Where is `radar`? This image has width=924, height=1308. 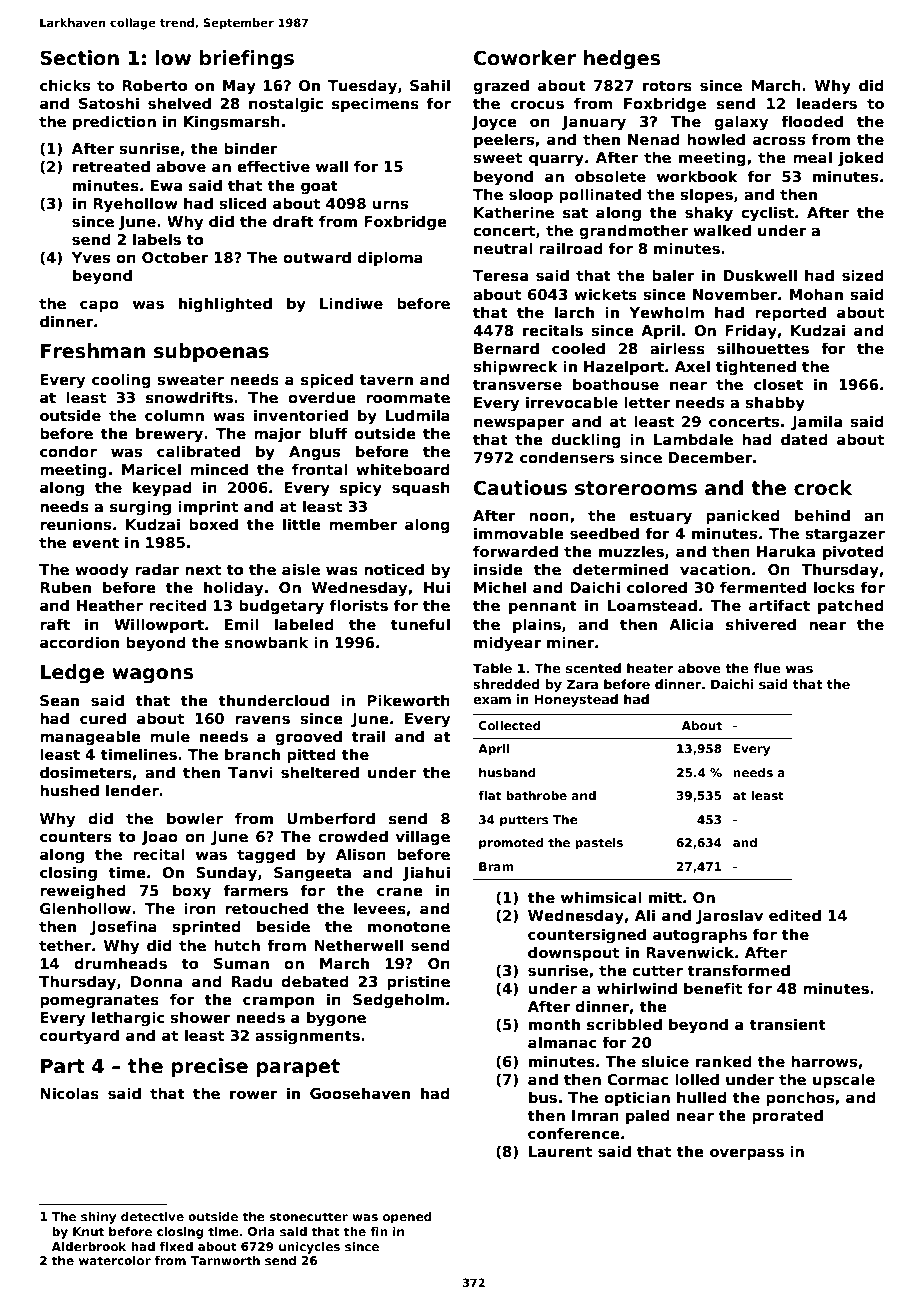
radar is located at coordinates (157, 569).
